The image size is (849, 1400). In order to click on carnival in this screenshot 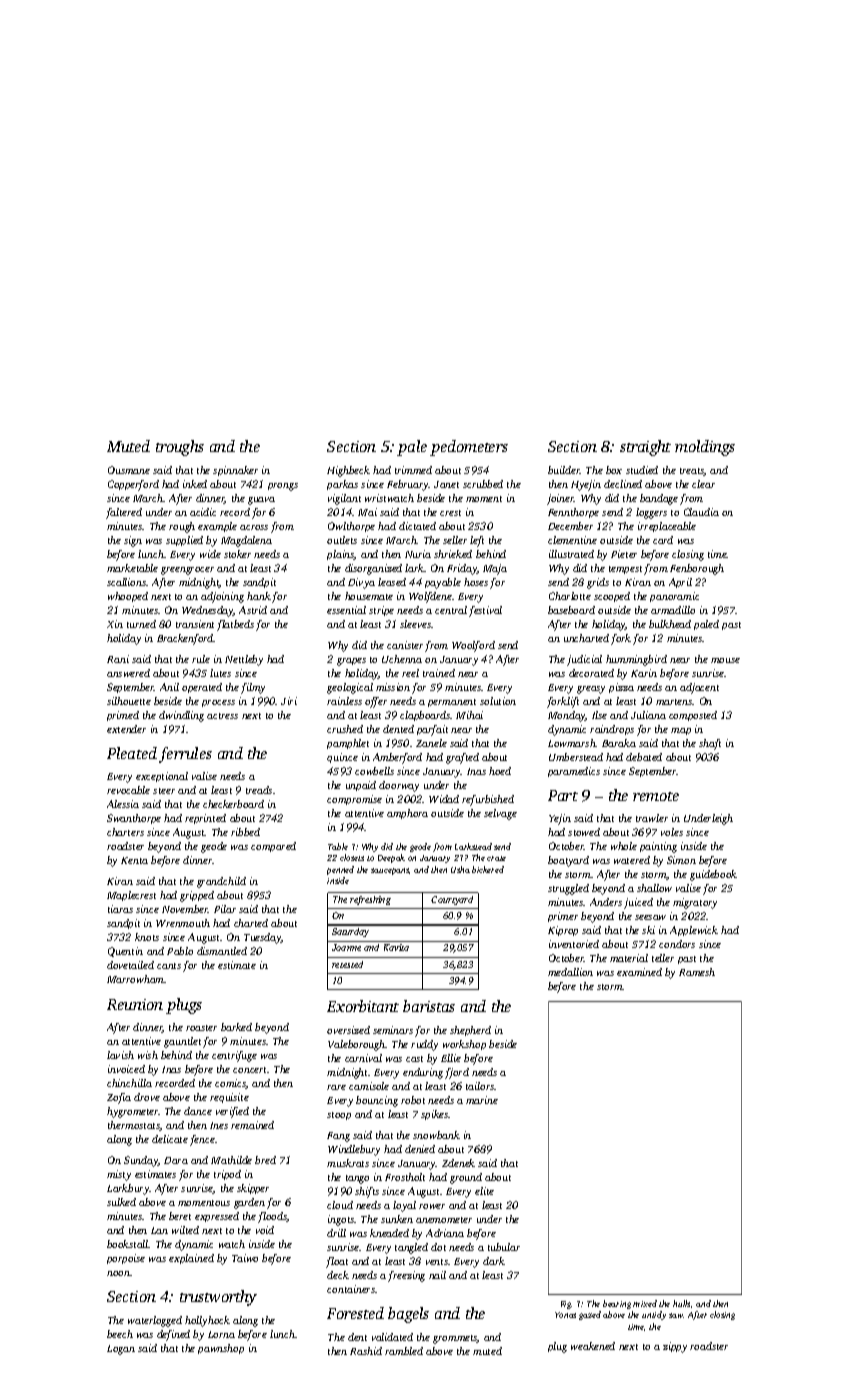, I will do `click(363, 1058)`.
